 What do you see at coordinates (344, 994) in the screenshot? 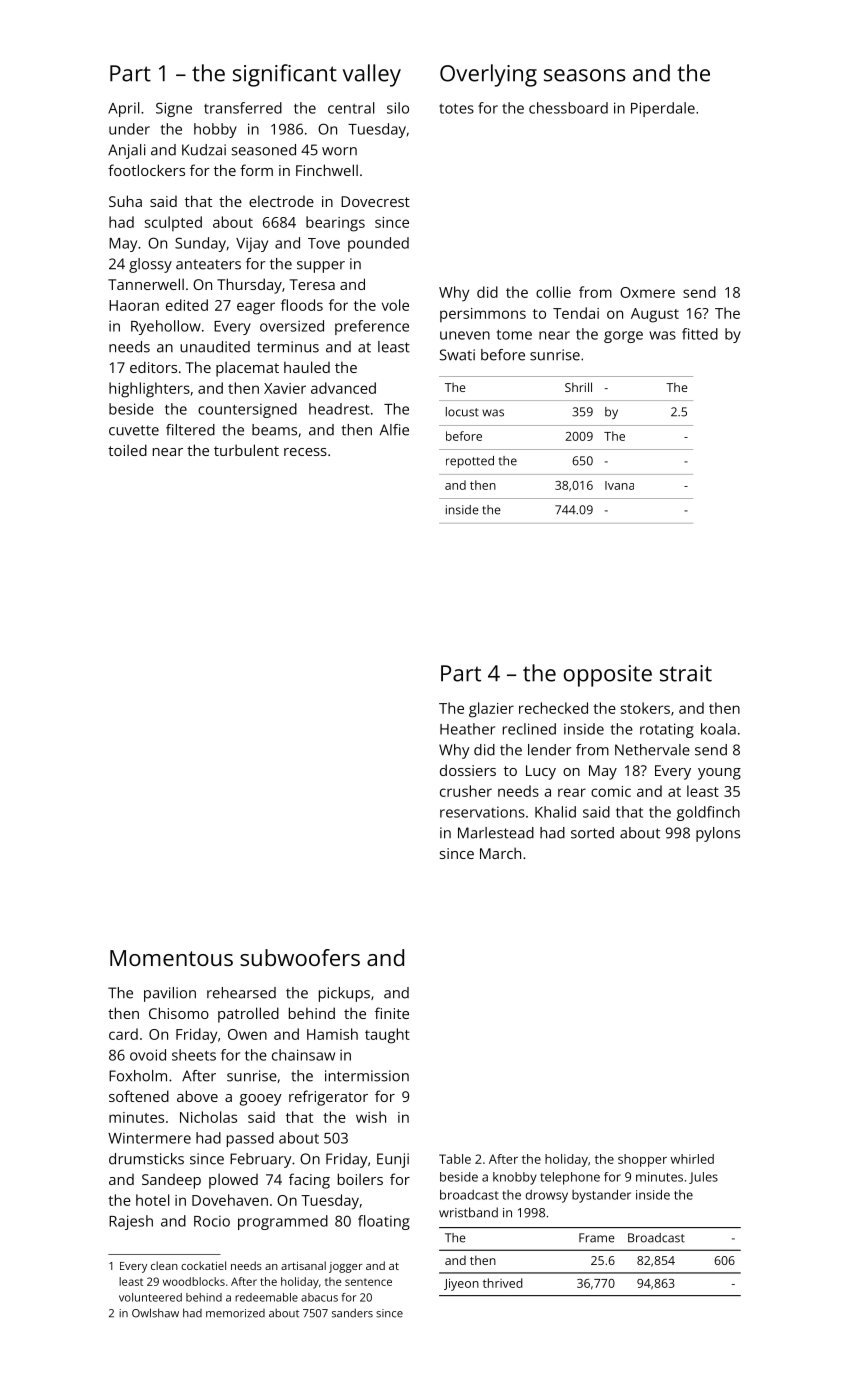
I see `pickups` at bounding box center [344, 994].
